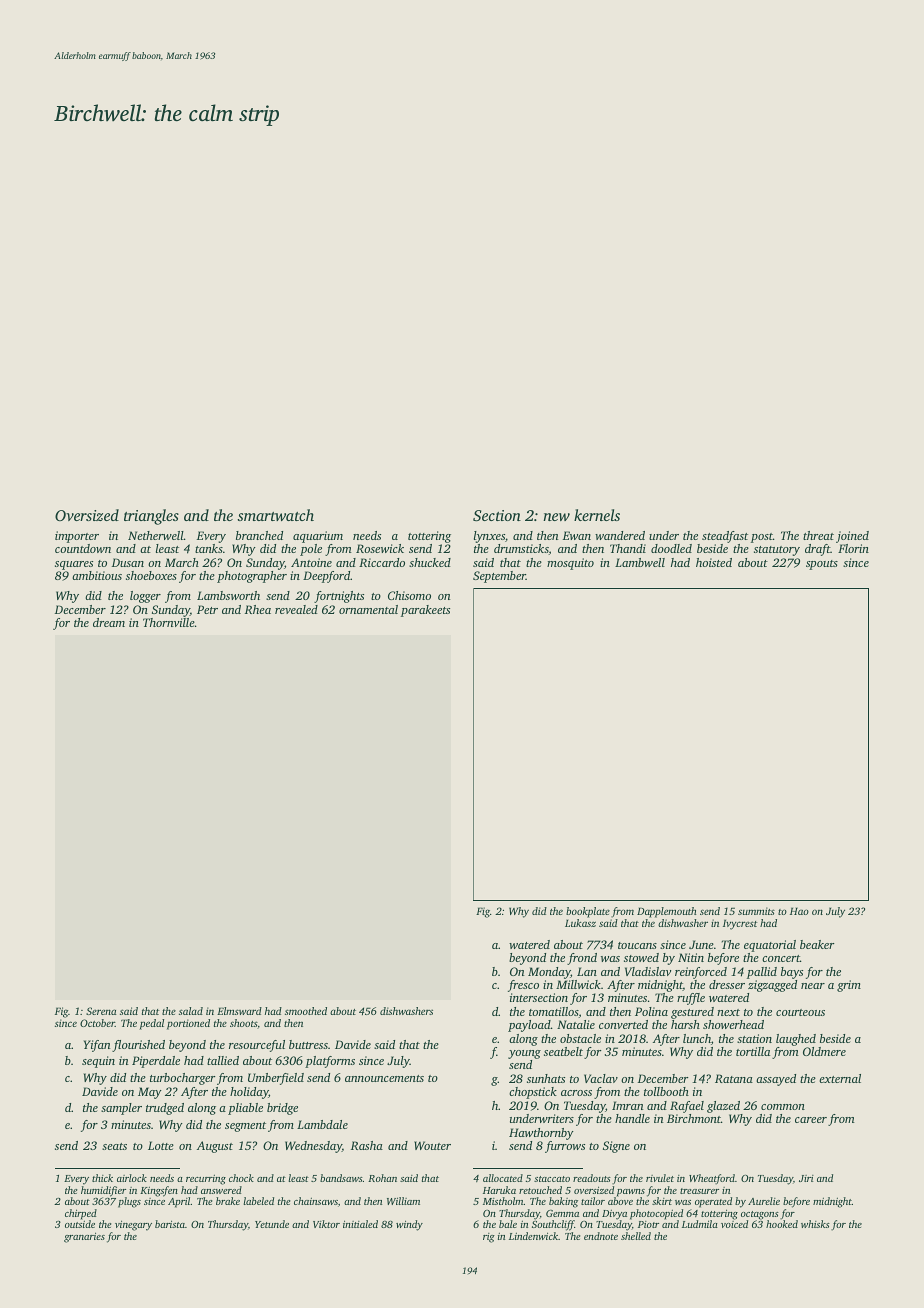  What do you see at coordinates (712, 1179) in the screenshot?
I see `Wheatford` at bounding box center [712, 1179].
